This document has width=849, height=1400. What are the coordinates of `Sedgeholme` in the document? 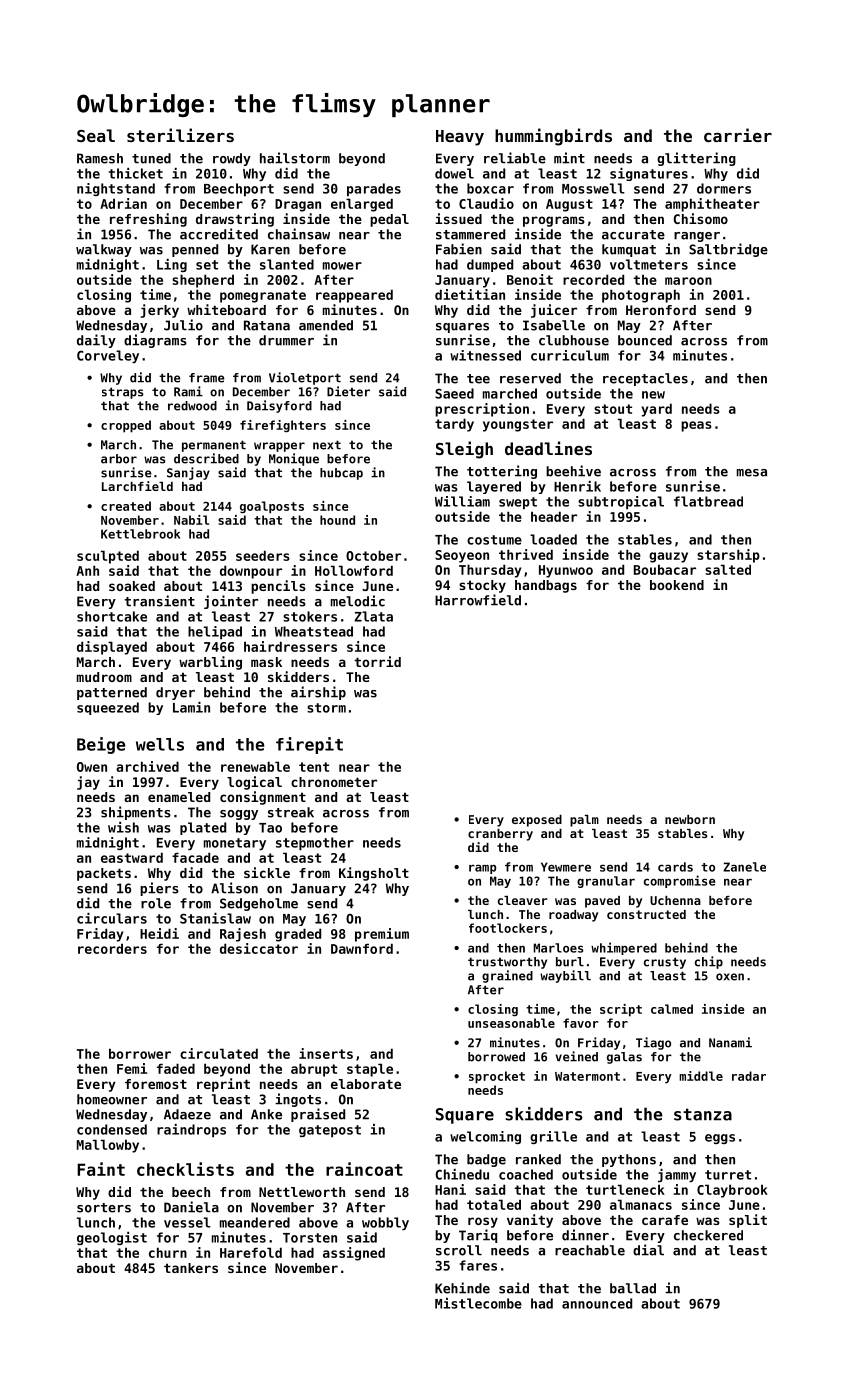 It's located at (259, 904).
